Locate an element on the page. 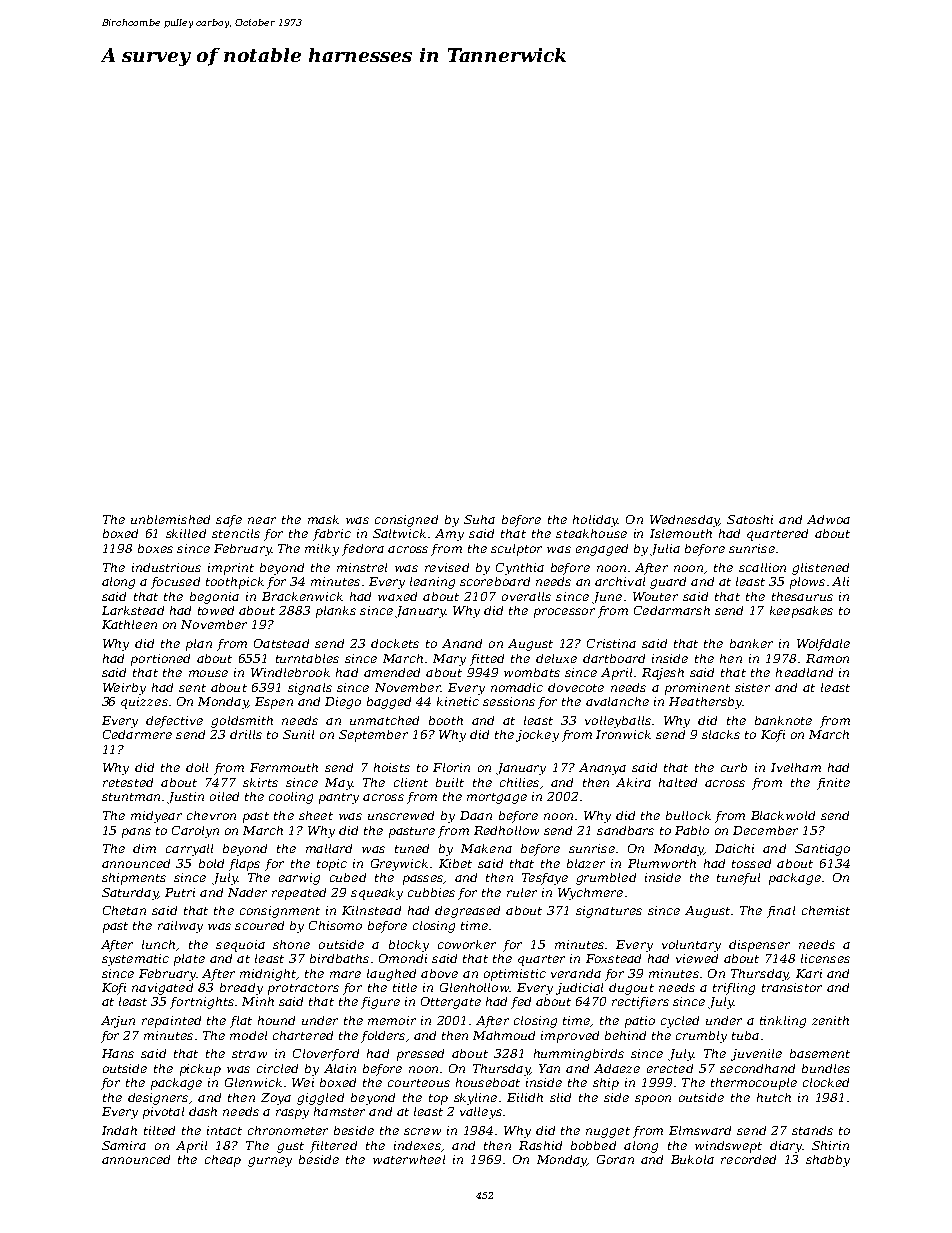  near is located at coordinates (262, 520).
